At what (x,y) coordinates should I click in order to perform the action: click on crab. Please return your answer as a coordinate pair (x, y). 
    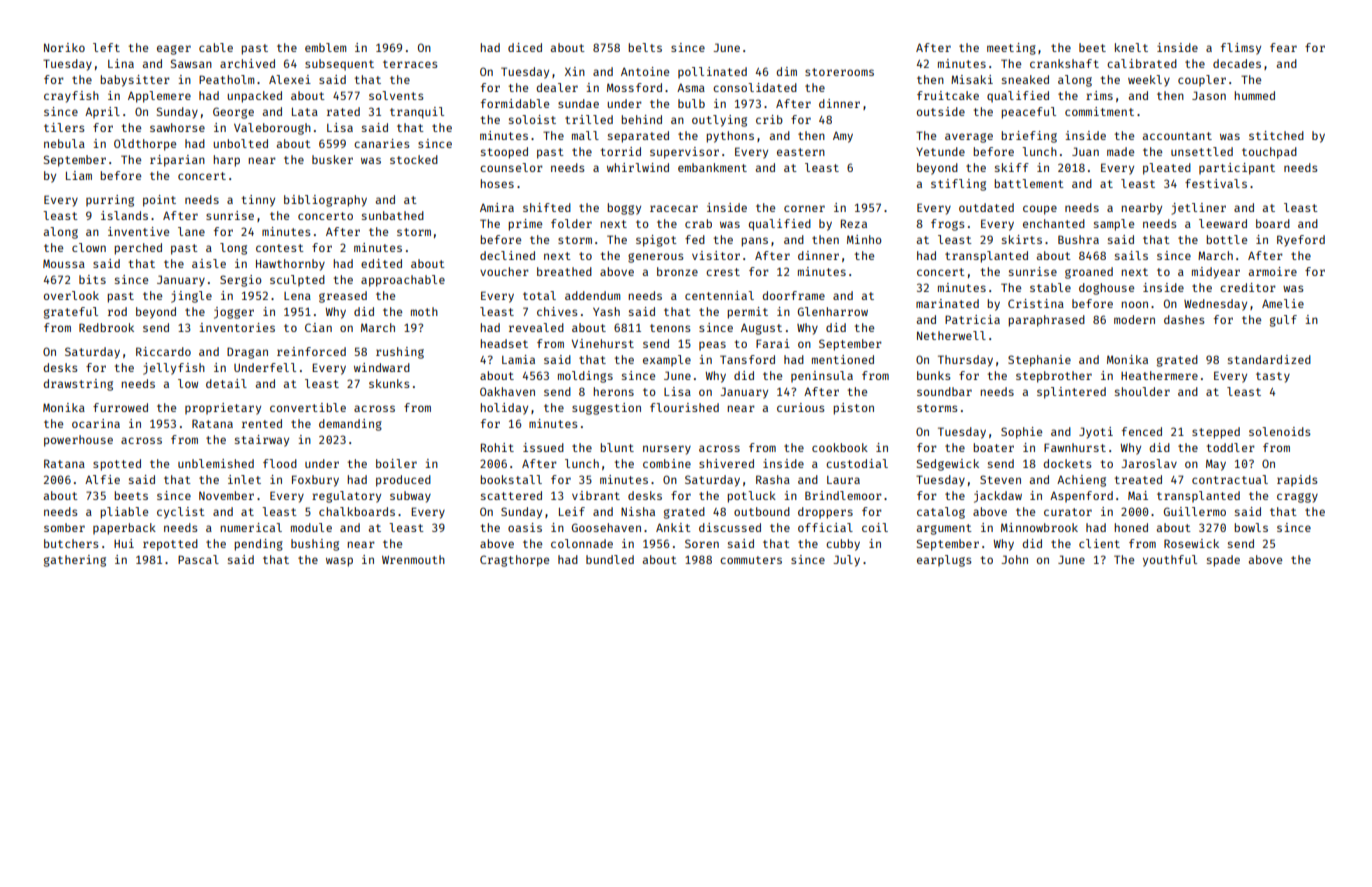
    Looking at the image, I should click on (698, 223).
